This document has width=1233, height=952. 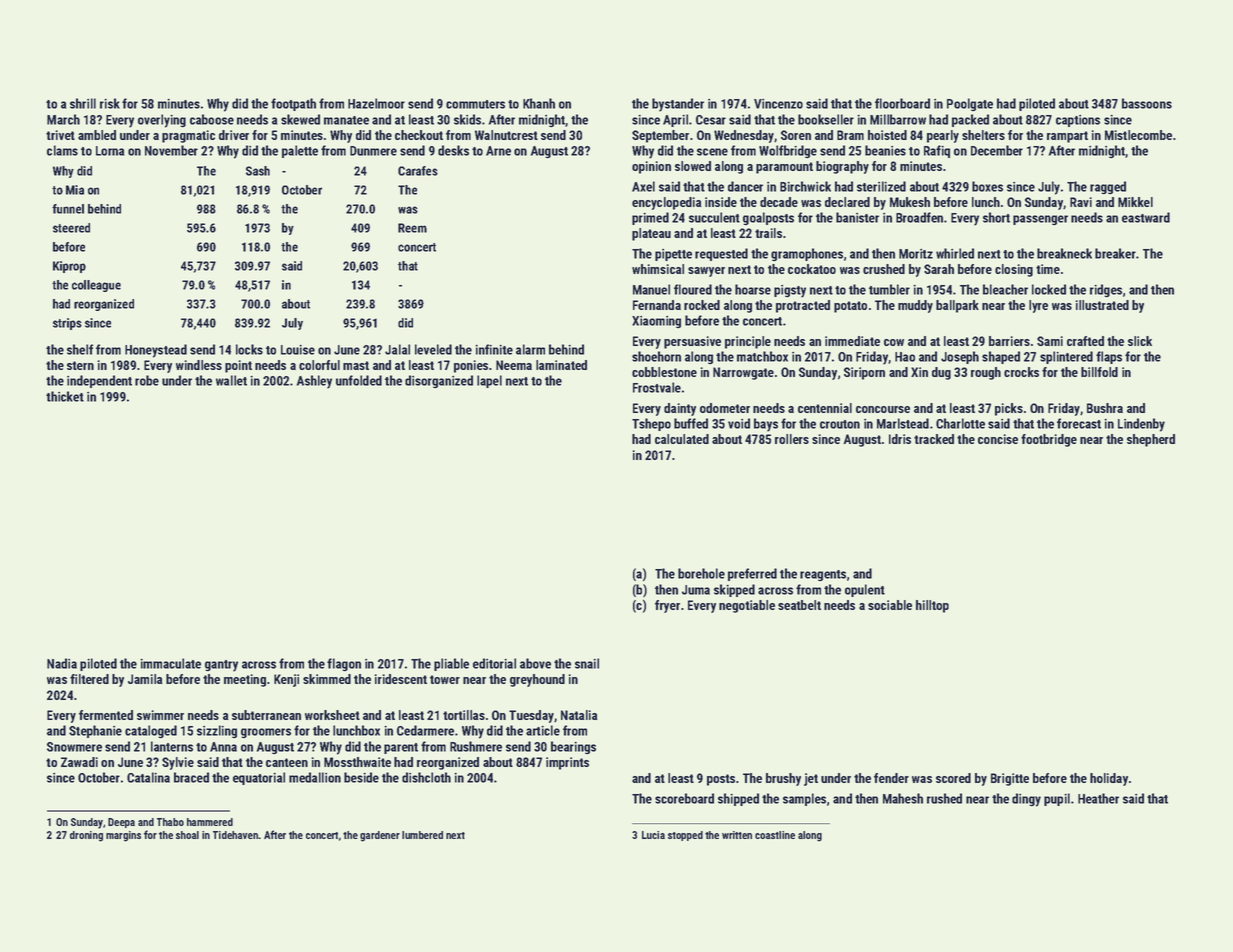 What do you see at coordinates (62, 663) in the document?
I see `Nadia` at bounding box center [62, 663].
